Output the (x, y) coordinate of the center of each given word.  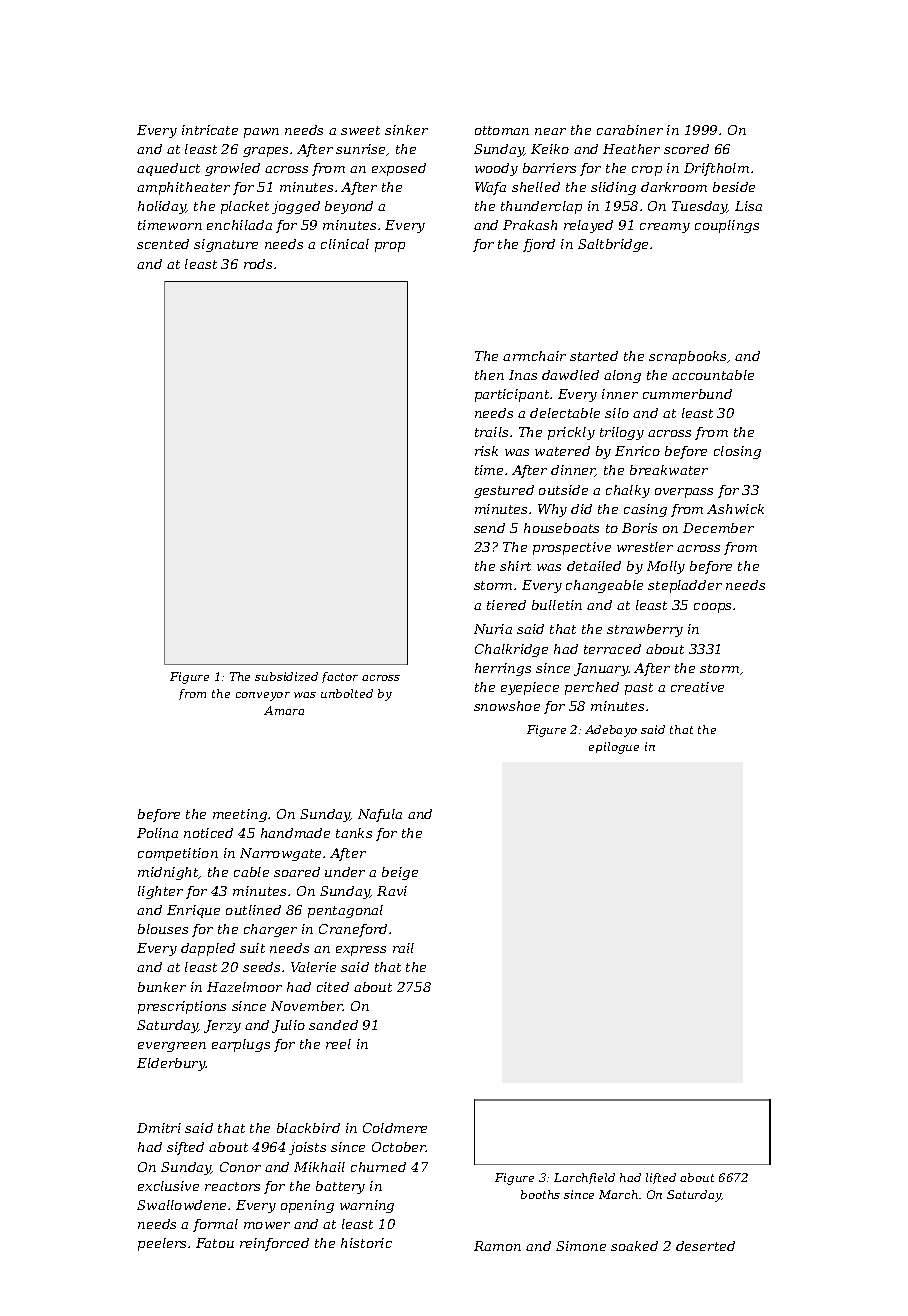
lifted (661, 1178)
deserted (705, 1246)
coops (712, 608)
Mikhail (319, 1167)
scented (163, 244)
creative (697, 687)
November (307, 1006)
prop (390, 247)
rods (258, 264)
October (399, 1147)
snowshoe (507, 706)
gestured (504, 491)
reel (338, 1044)
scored (686, 149)
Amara (284, 710)
